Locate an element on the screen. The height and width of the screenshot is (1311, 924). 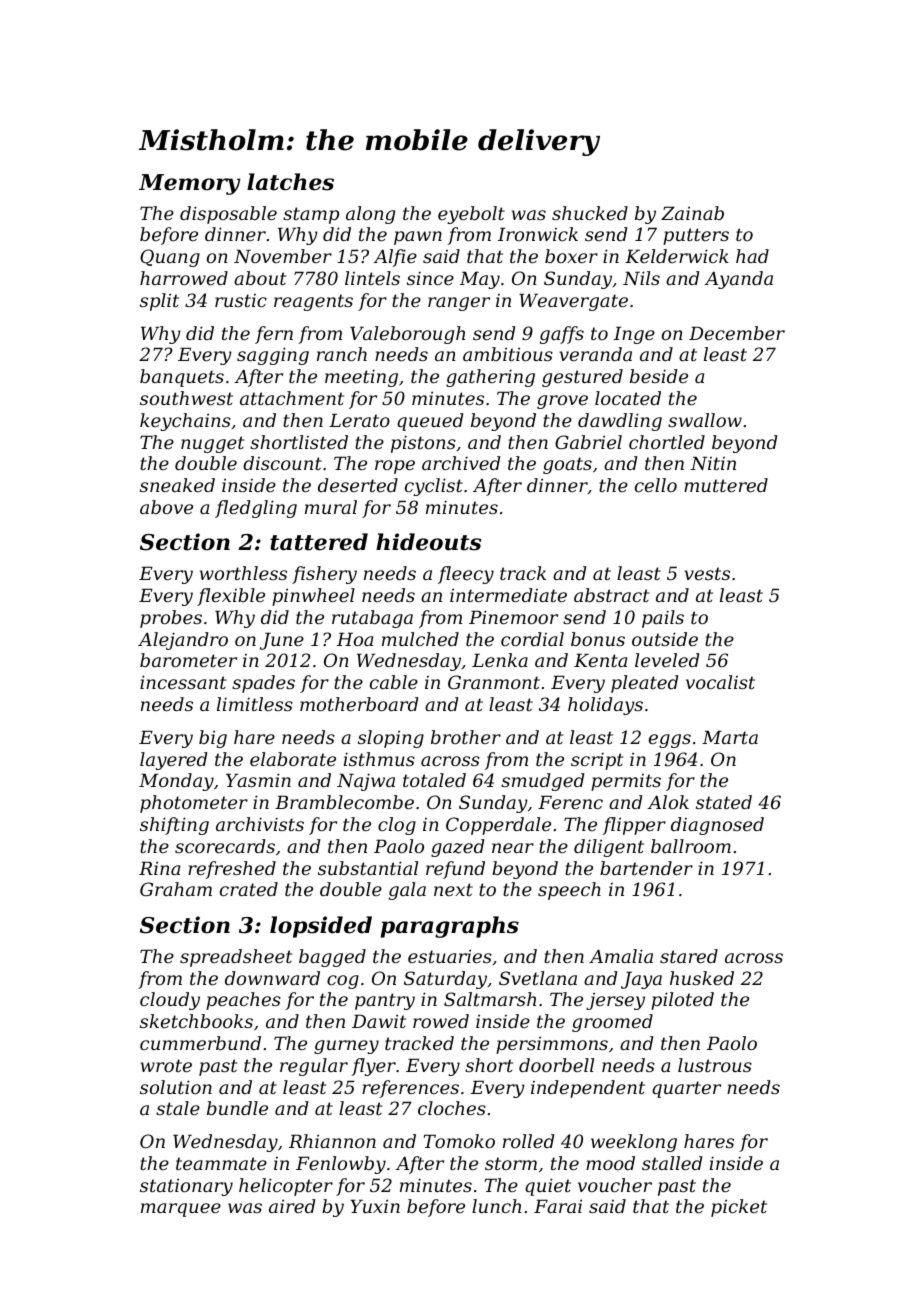
meeting is located at coordinates (361, 378).
